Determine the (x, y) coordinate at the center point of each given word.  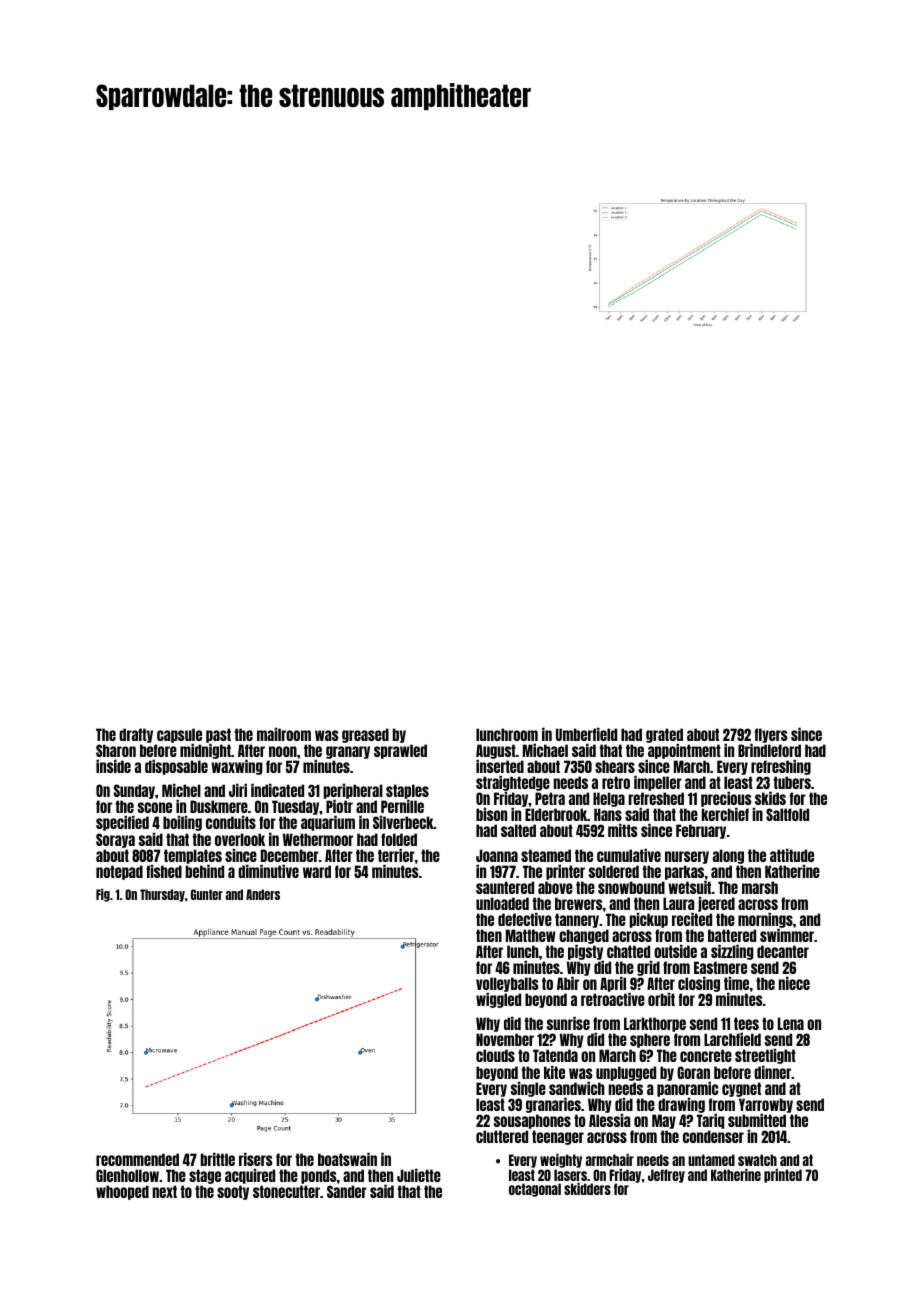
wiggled (498, 1000)
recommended (137, 1159)
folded (399, 839)
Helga (609, 800)
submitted (757, 1120)
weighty (561, 1161)
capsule (179, 736)
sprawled (400, 751)
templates (193, 856)
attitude (792, 855)
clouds (495, 1055)
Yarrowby (766, 1105)
